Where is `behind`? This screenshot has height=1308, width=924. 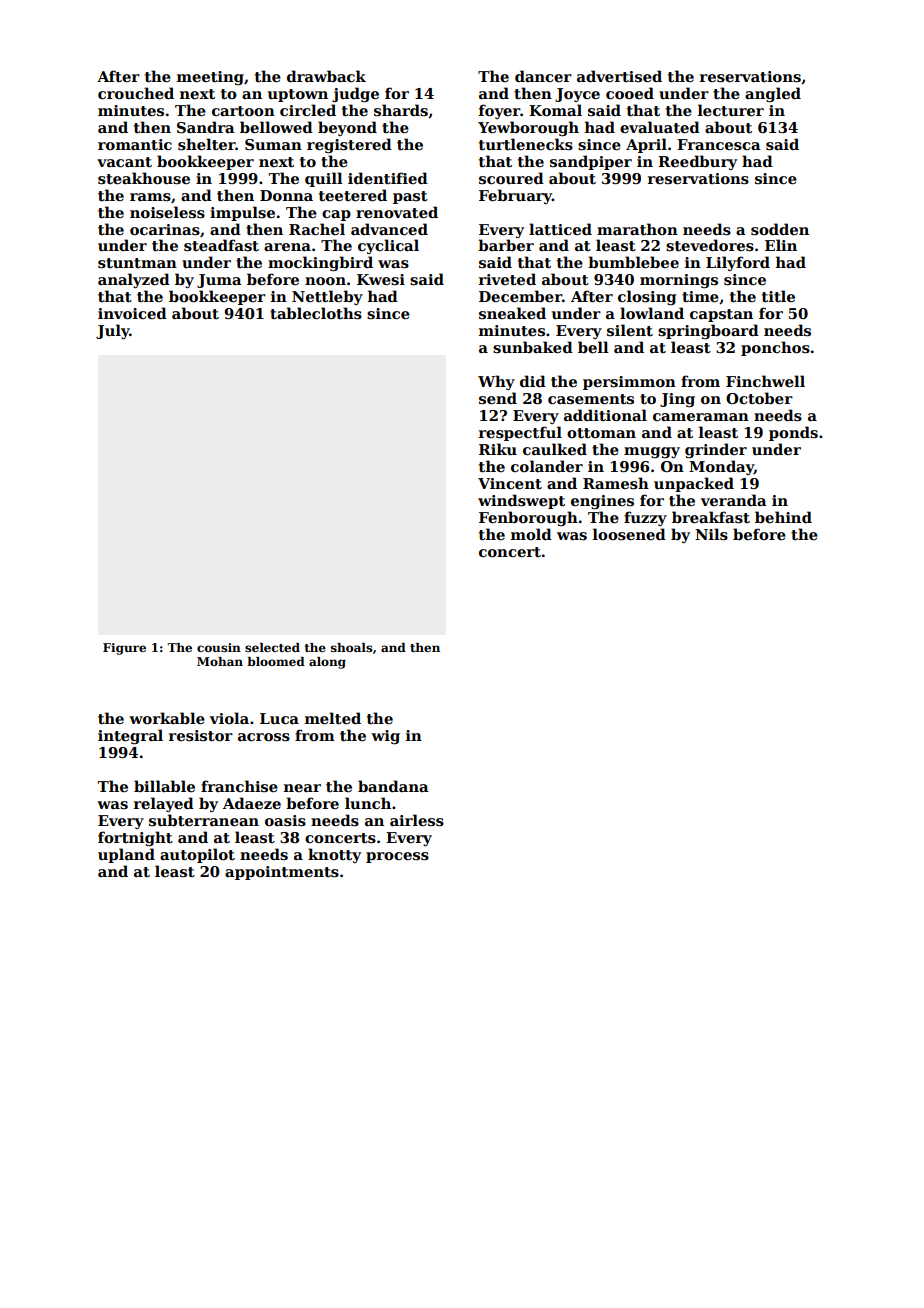 behind is located at coordinates (783, 517).
